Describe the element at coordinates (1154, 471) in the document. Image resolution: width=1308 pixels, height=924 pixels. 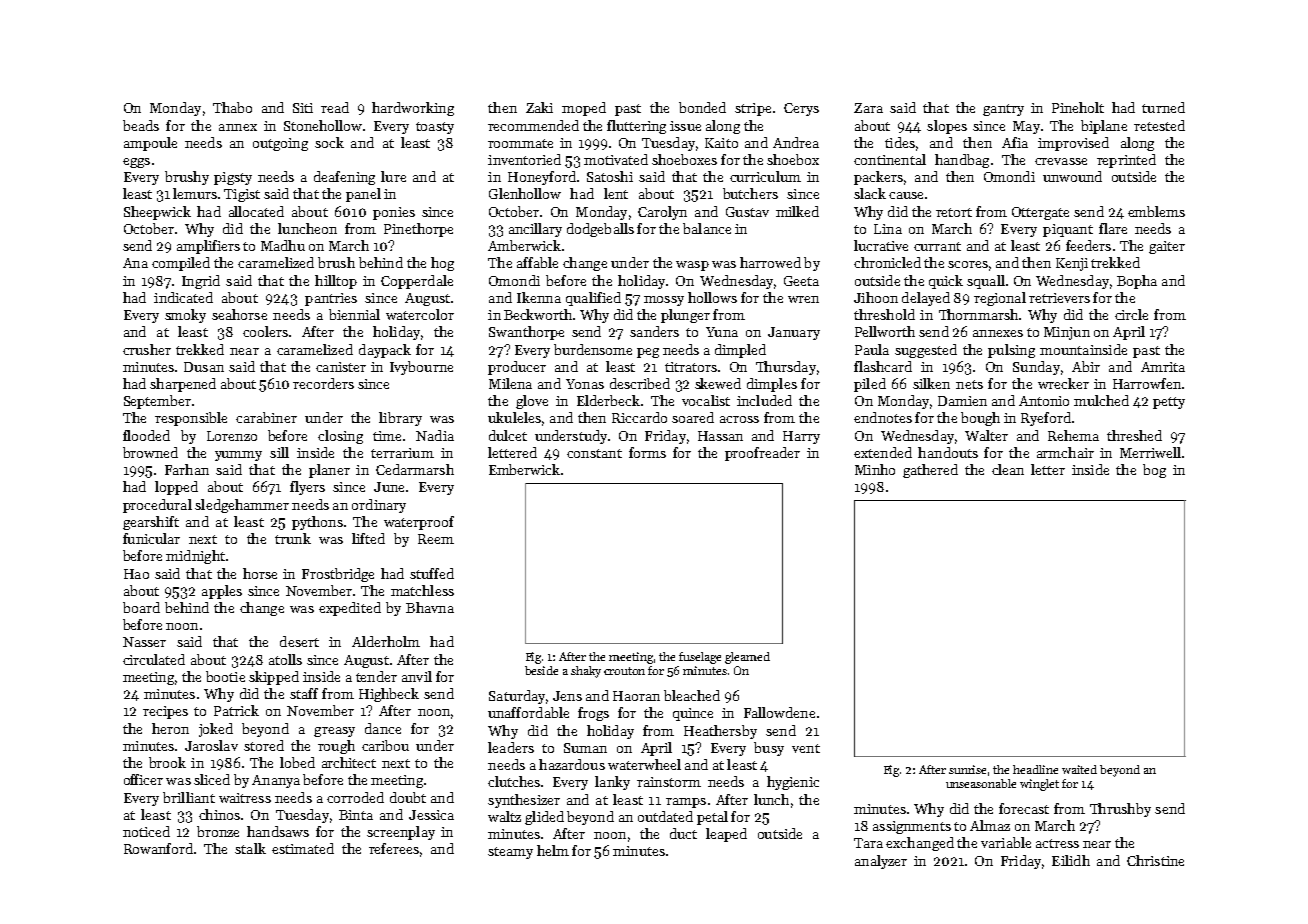
I see `bog` at that location.
